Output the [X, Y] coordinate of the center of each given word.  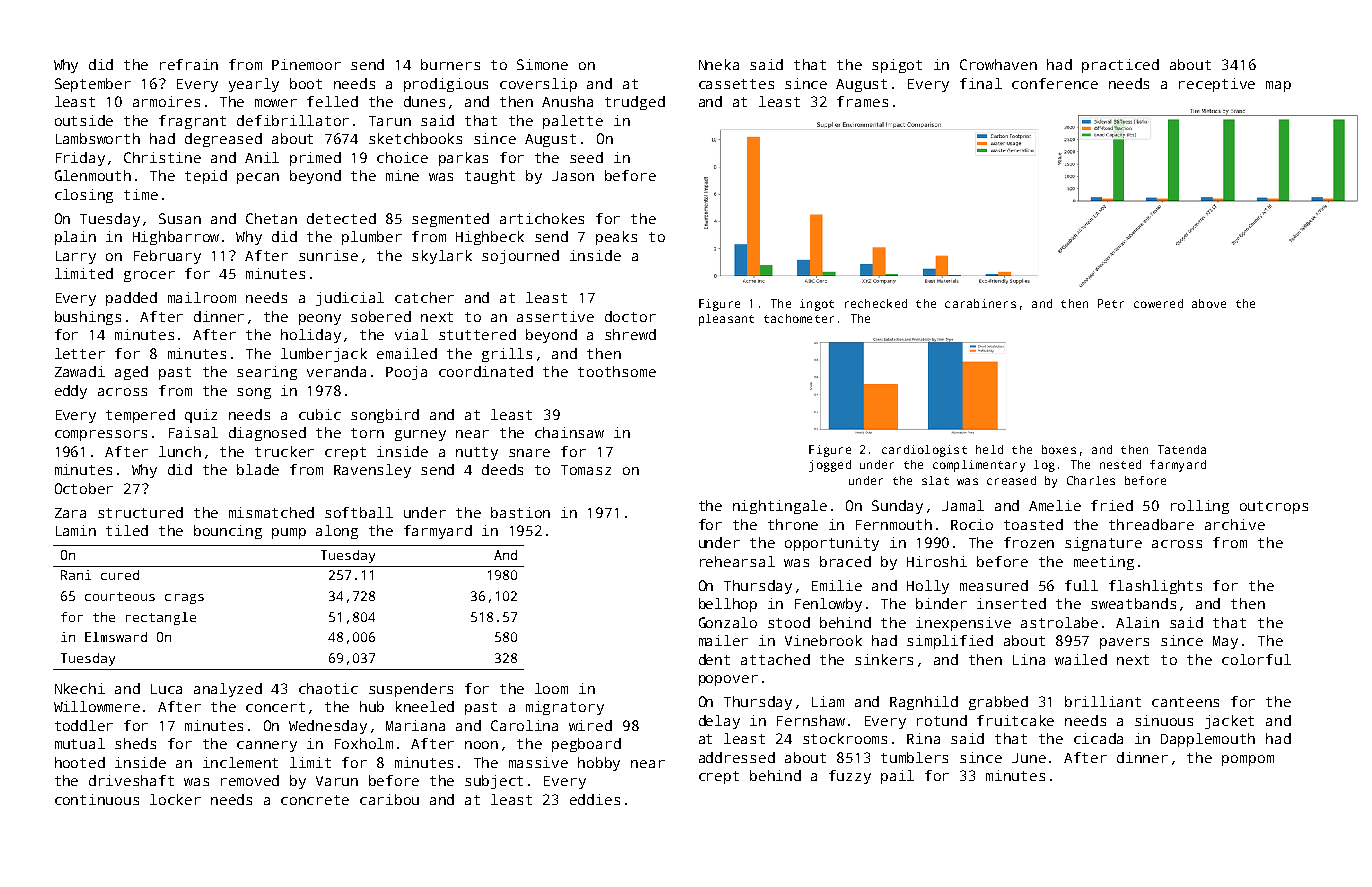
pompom [1248, 760]
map [1278, 86]
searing [267, 373]
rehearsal [737, 561]
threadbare [1151, 524]
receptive [1217, 85]
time [141, 194]
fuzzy [850, 777]
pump [289, 533]
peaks [616, 238]
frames [862, 101]
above [1209, 303]
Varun [337, 781]
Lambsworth [98, 138]
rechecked [876, 303]
